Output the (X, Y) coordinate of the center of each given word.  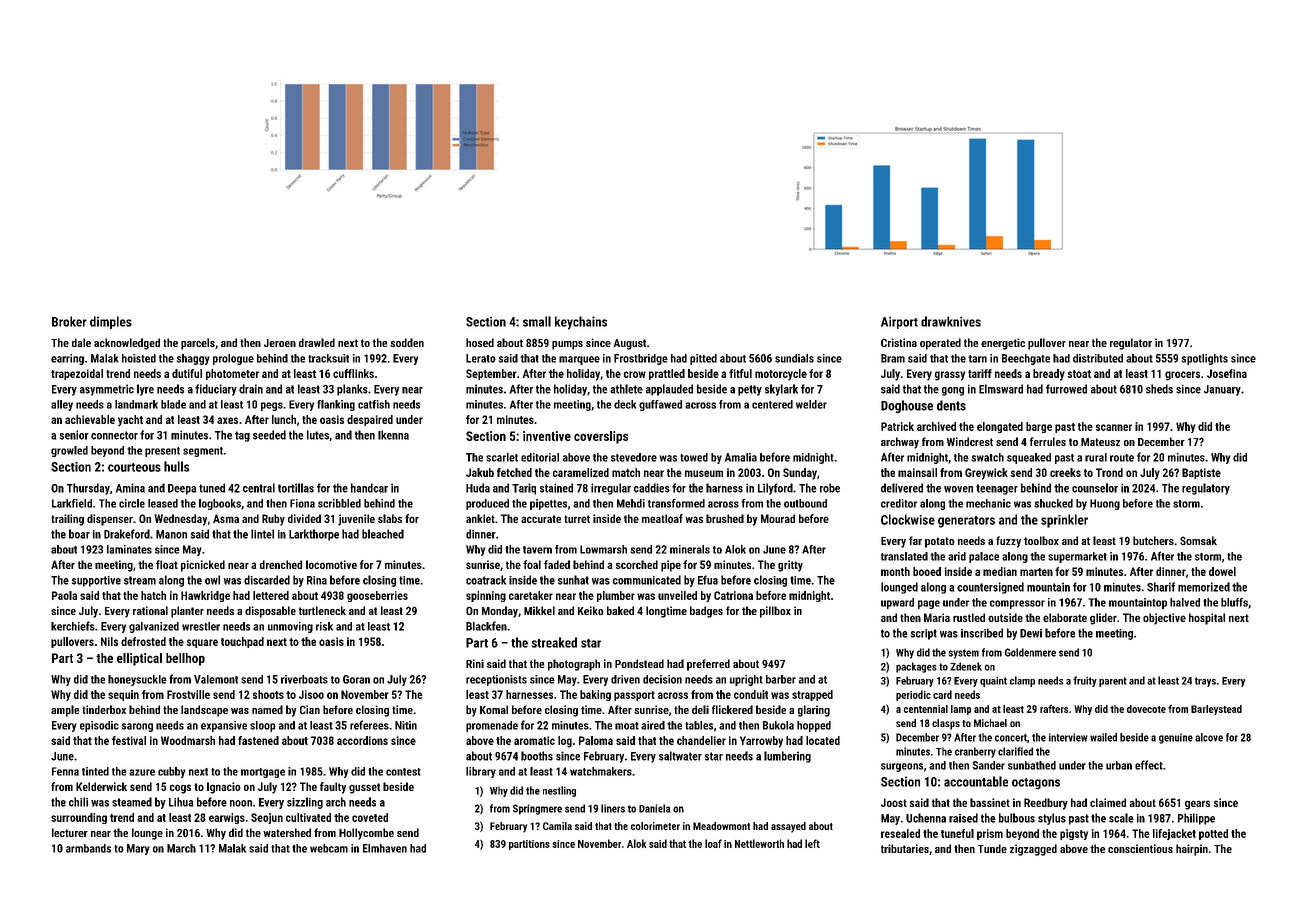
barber (781, 679)
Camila (557, 826)
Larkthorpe (314, 535)
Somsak (1198, 540)
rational (150, 610)
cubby (171, 772)
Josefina (1227, 373)
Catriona (733, 595)
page (929, 604)
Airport (899, 323)
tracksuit (328, 358)
